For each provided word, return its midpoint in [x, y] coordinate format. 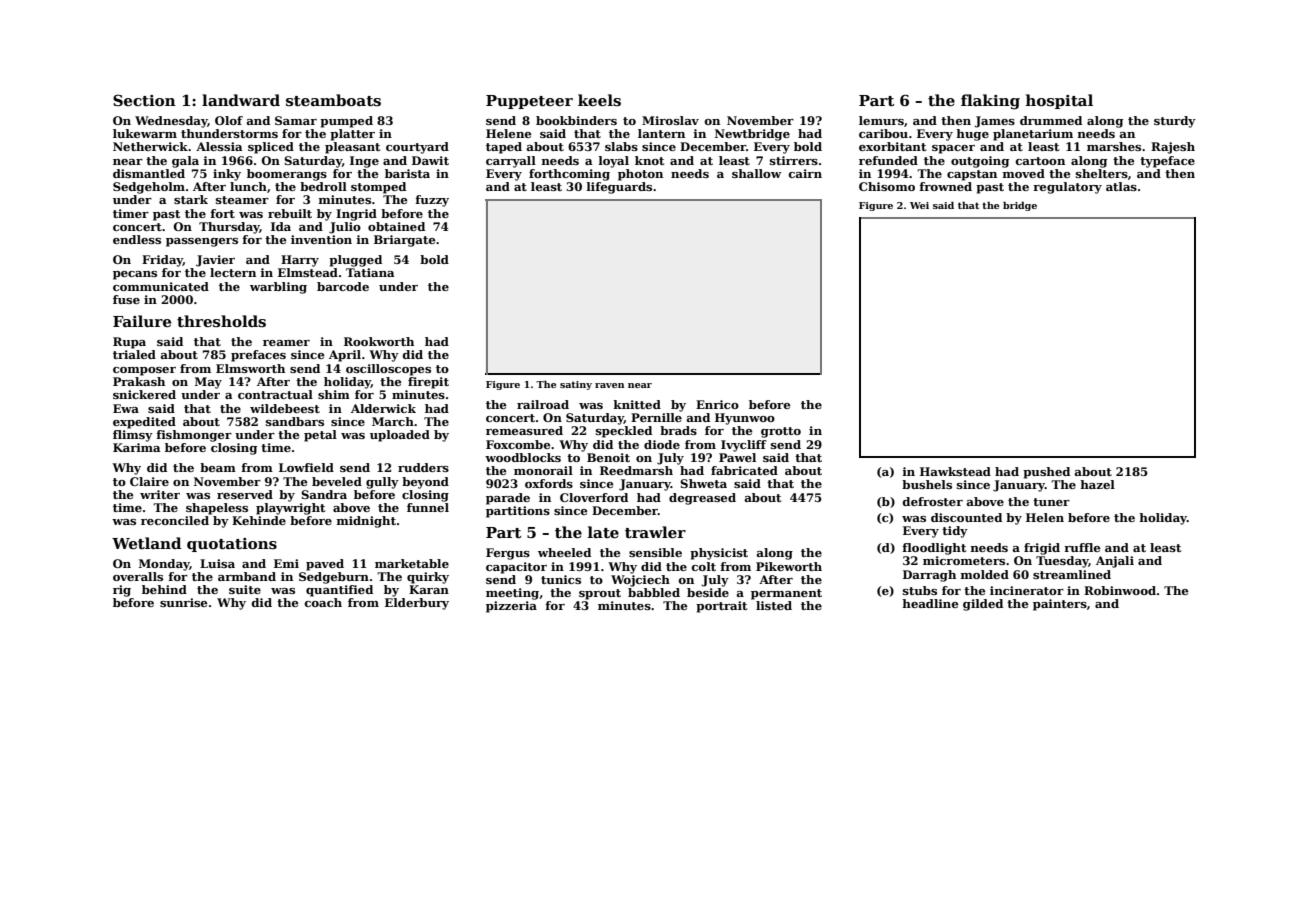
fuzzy [432, 201]
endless [137, 239]
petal [320, 436]
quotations [232, 545]
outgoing [980, 162]
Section [144, 100]
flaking [990, 102]
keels [599, 100]
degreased [702, 499]
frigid [1042, 549]
